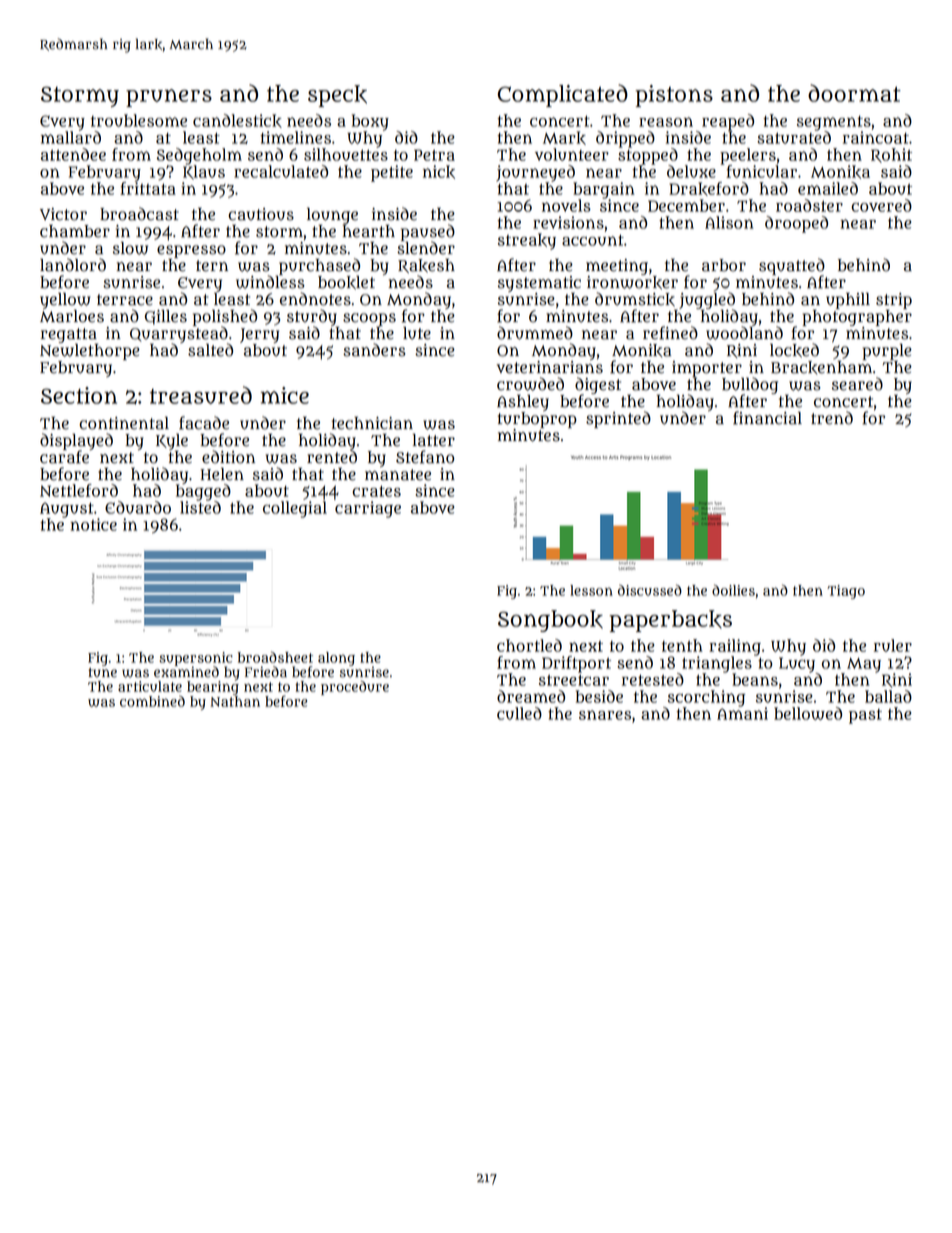 Image resolution: width=952 pixels, height=1233 pixels. I want to click on notice, so click(94, 524).
